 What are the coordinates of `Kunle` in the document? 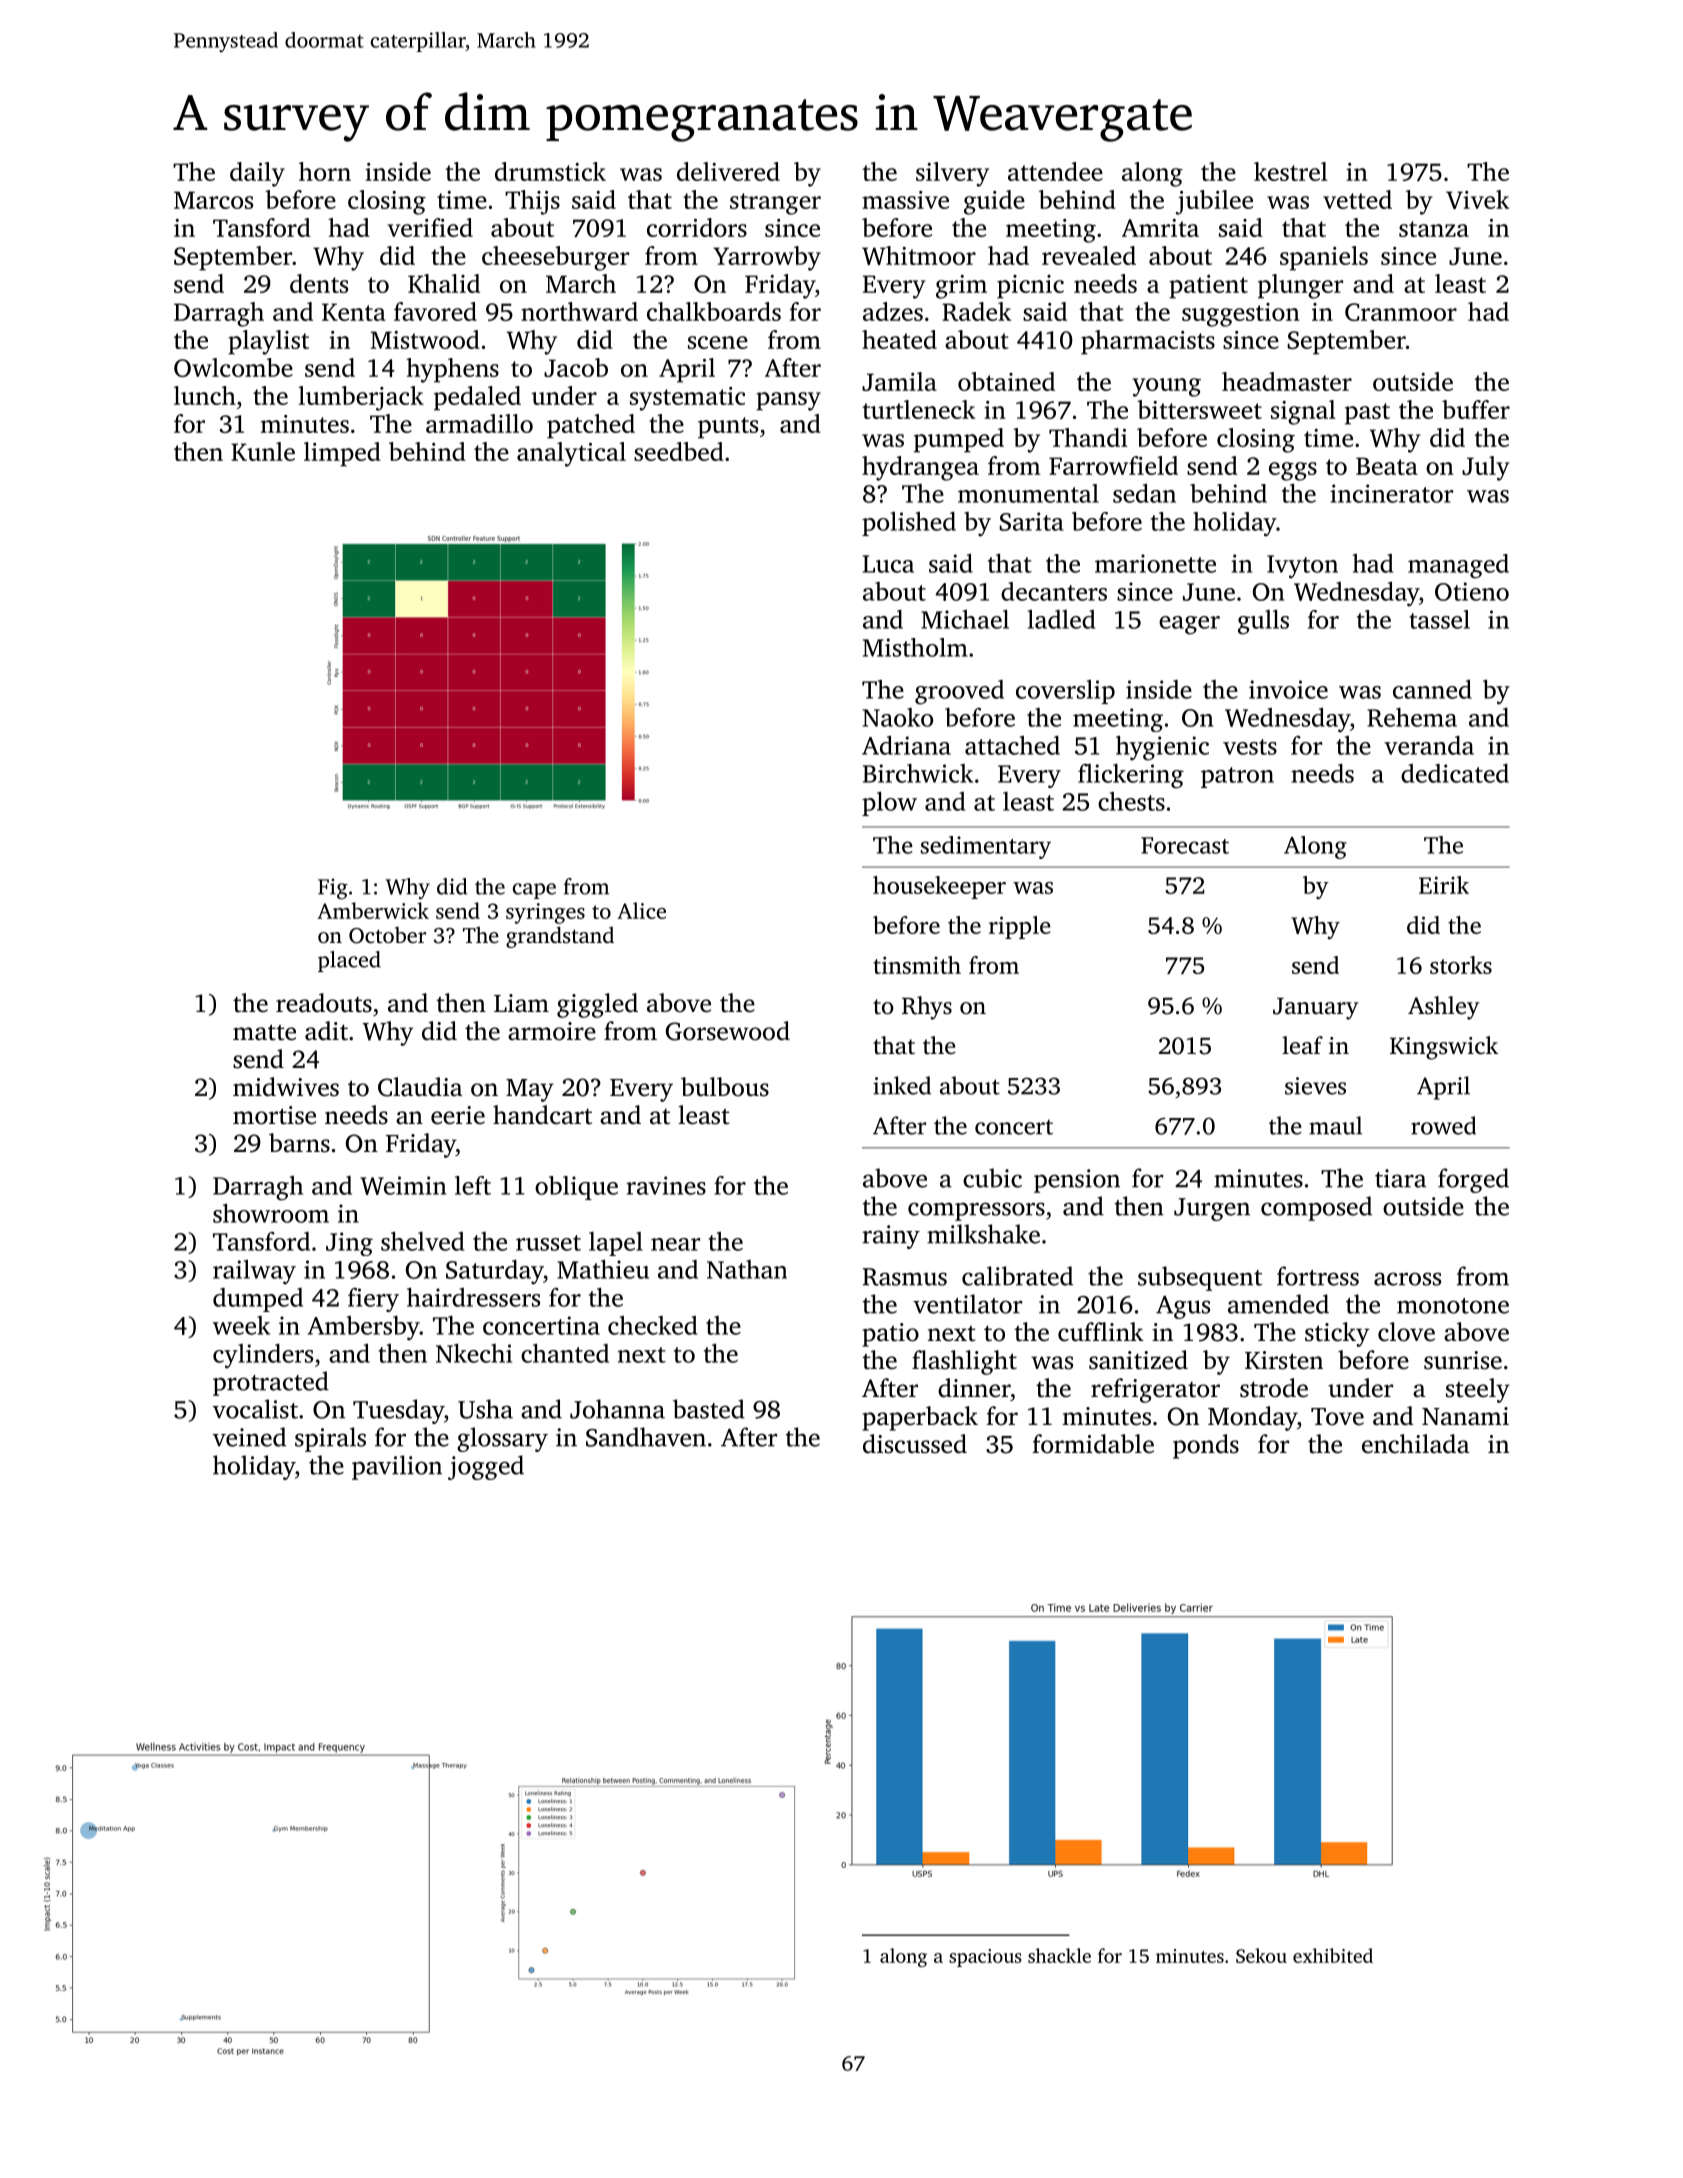 It's located at (263, 451).
